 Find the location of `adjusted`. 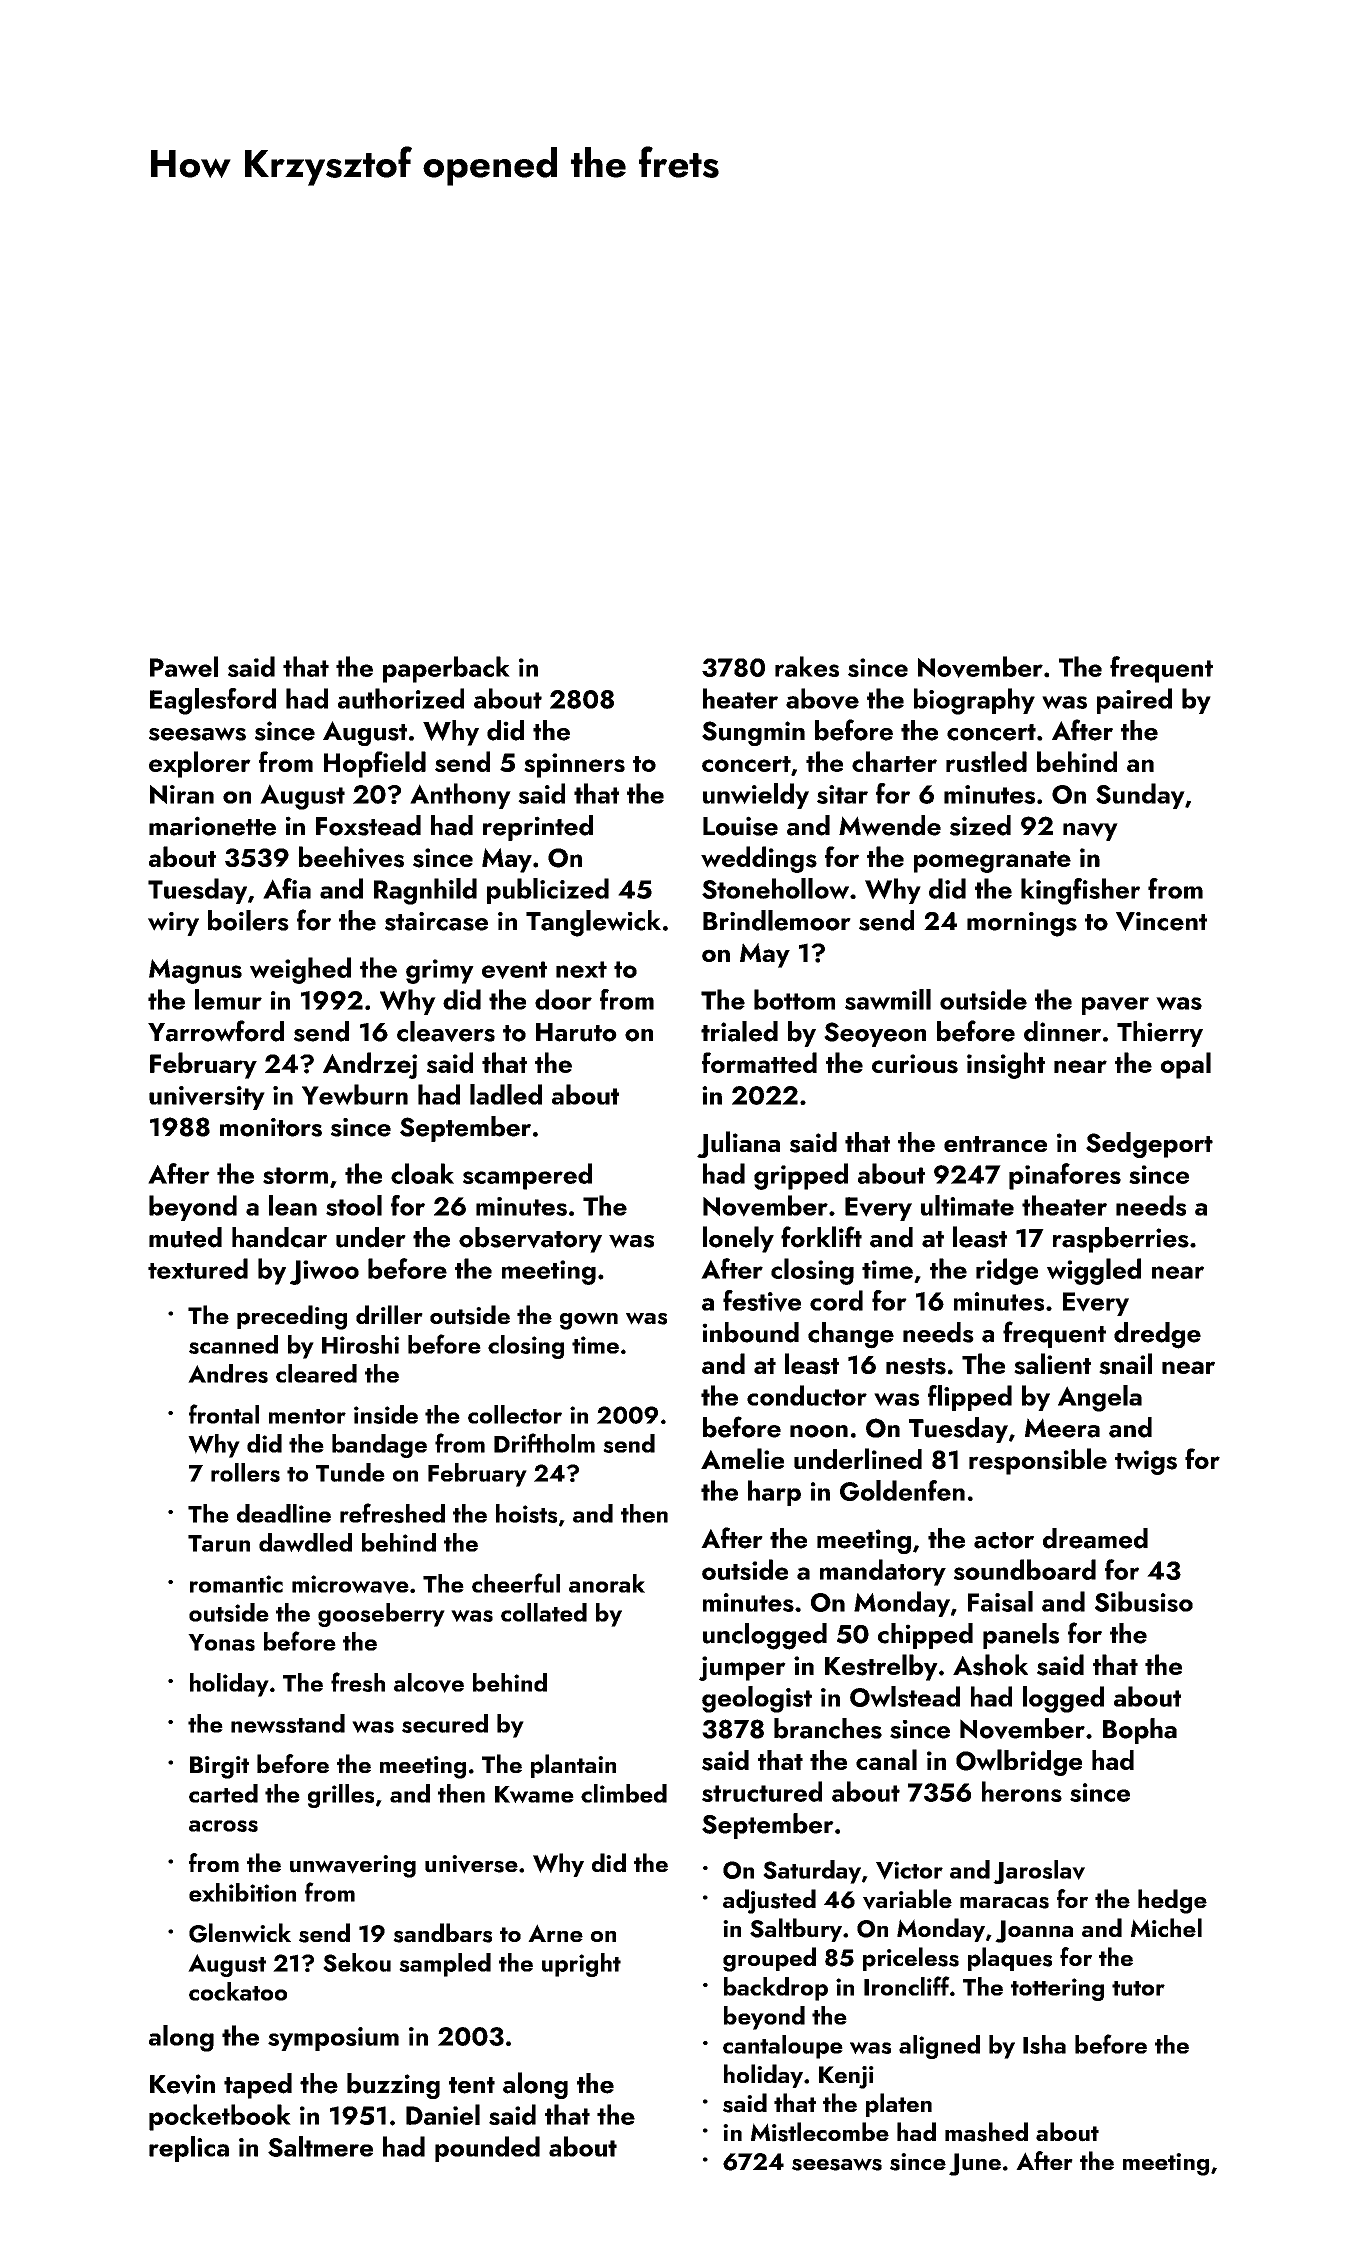

adjusted is located at coordinates (769, 1901).
